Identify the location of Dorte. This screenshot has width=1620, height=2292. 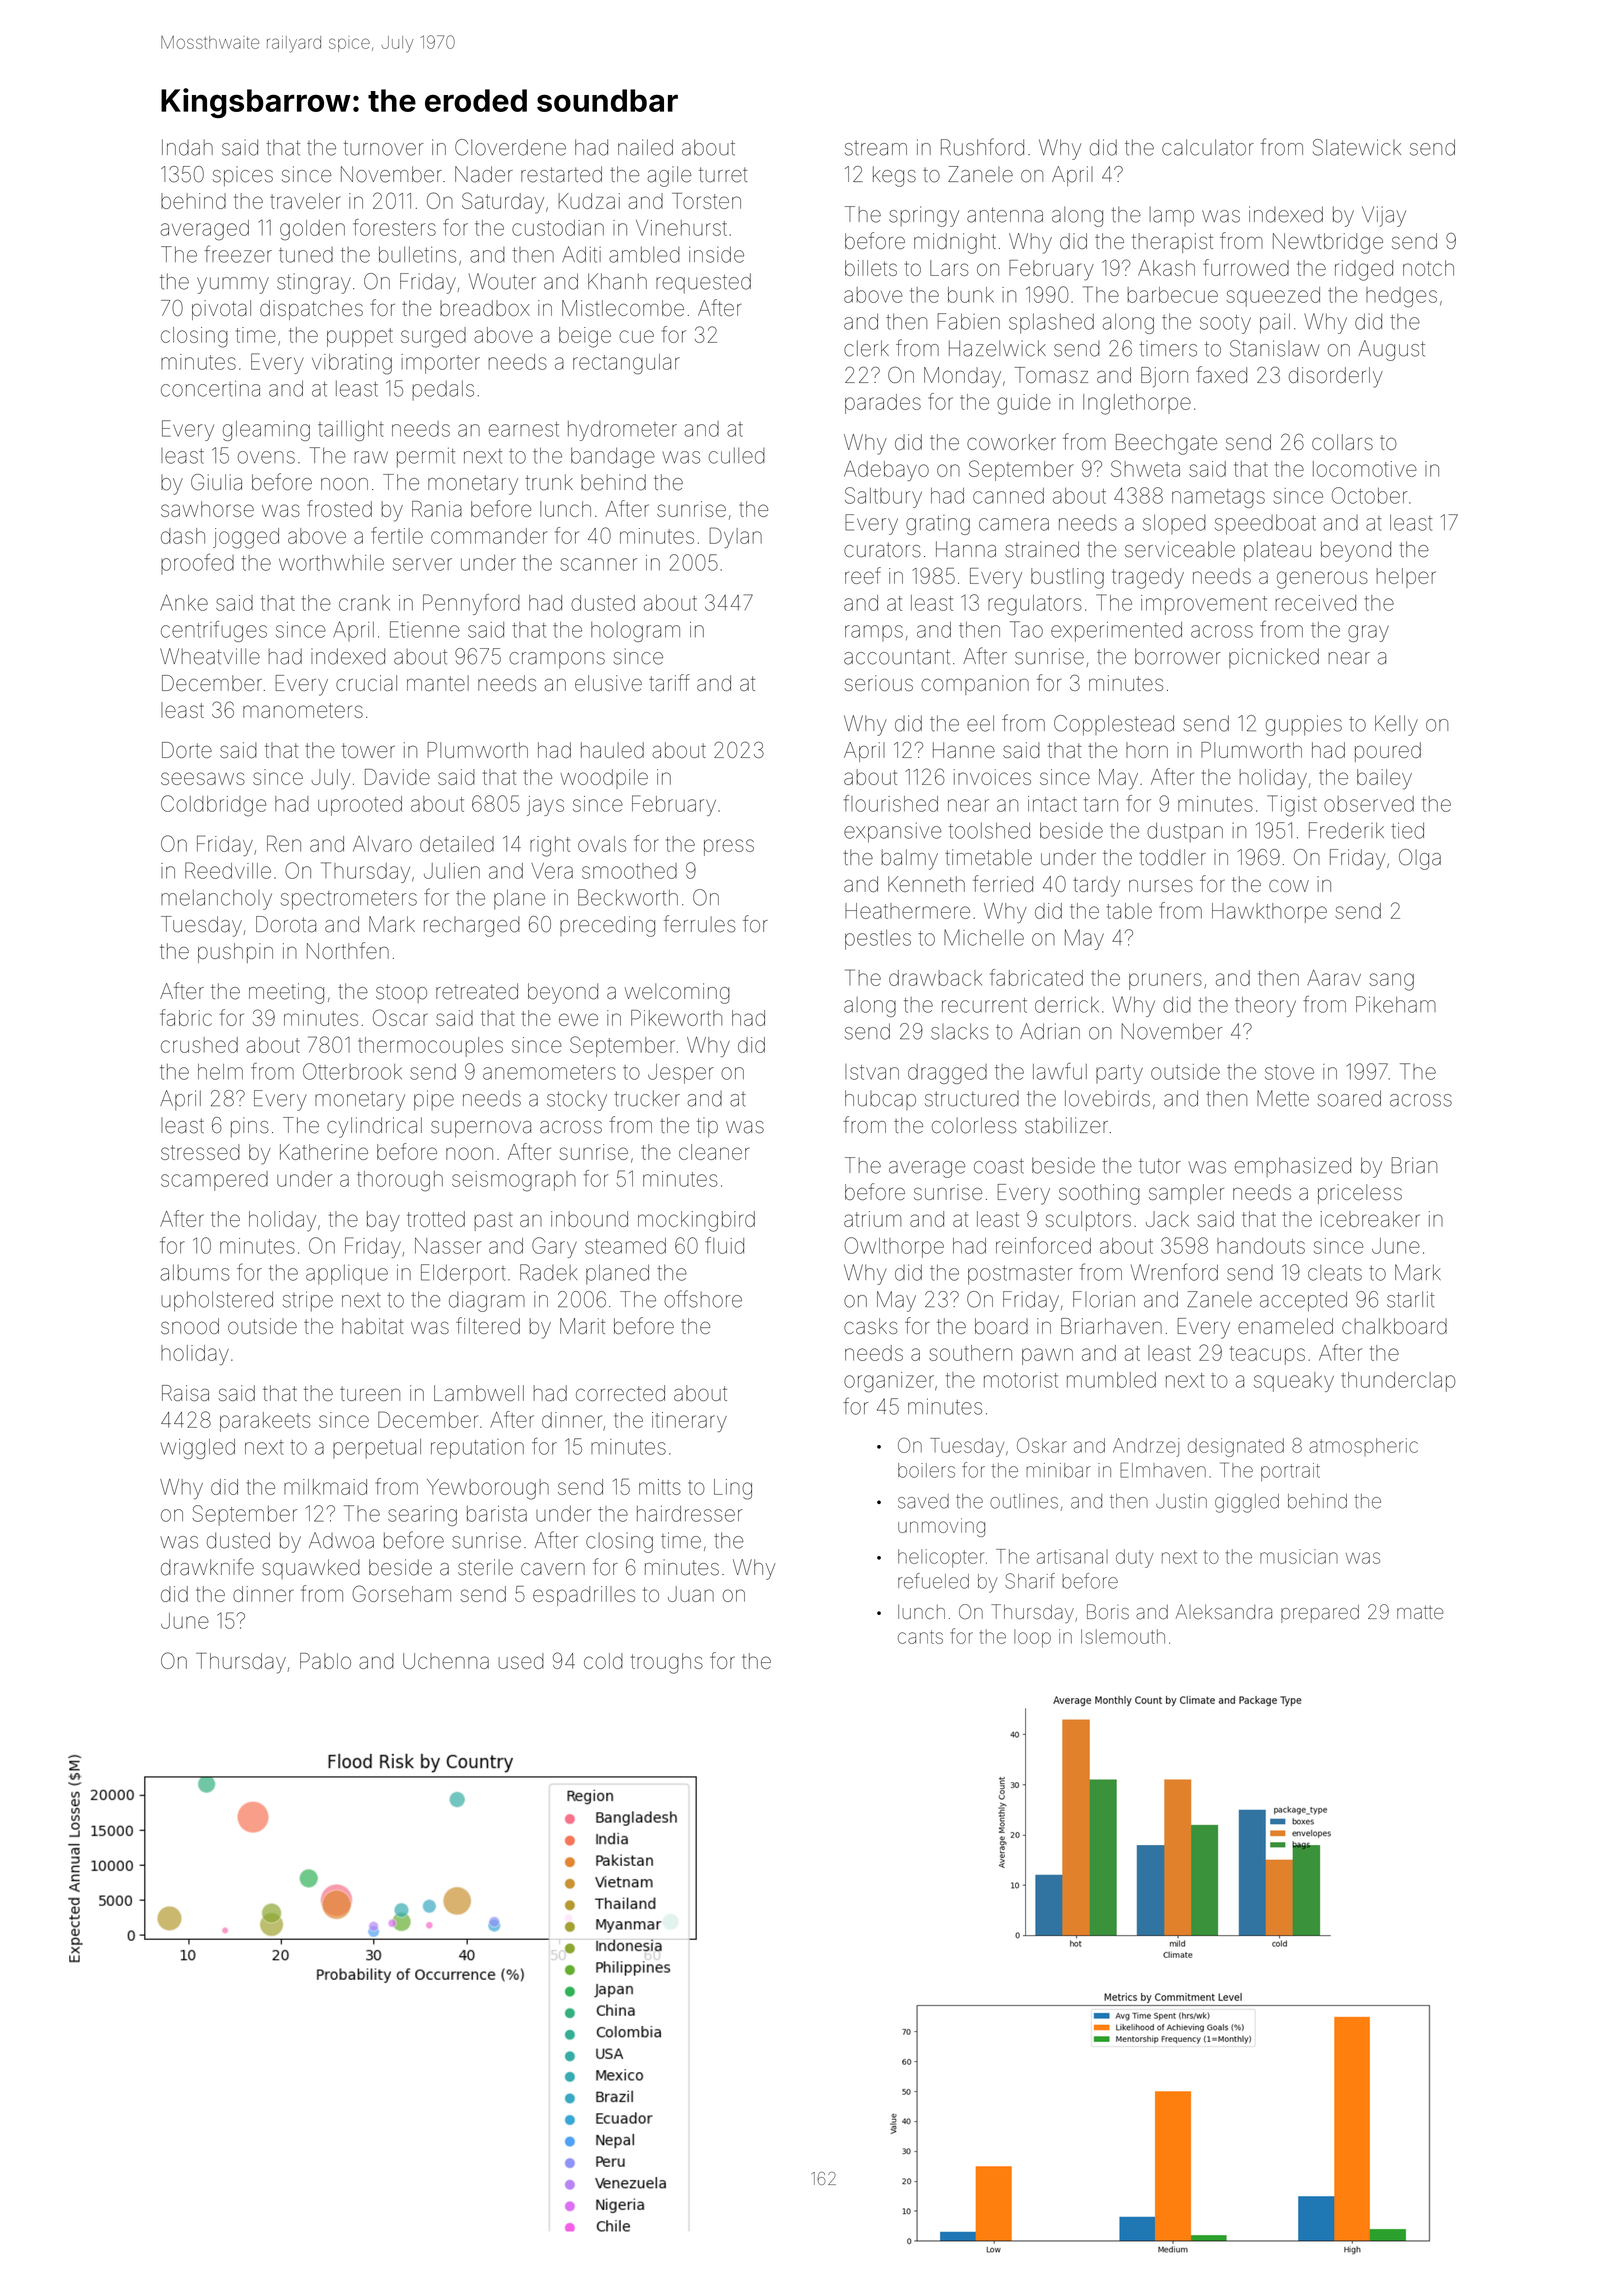
(187, 750).
